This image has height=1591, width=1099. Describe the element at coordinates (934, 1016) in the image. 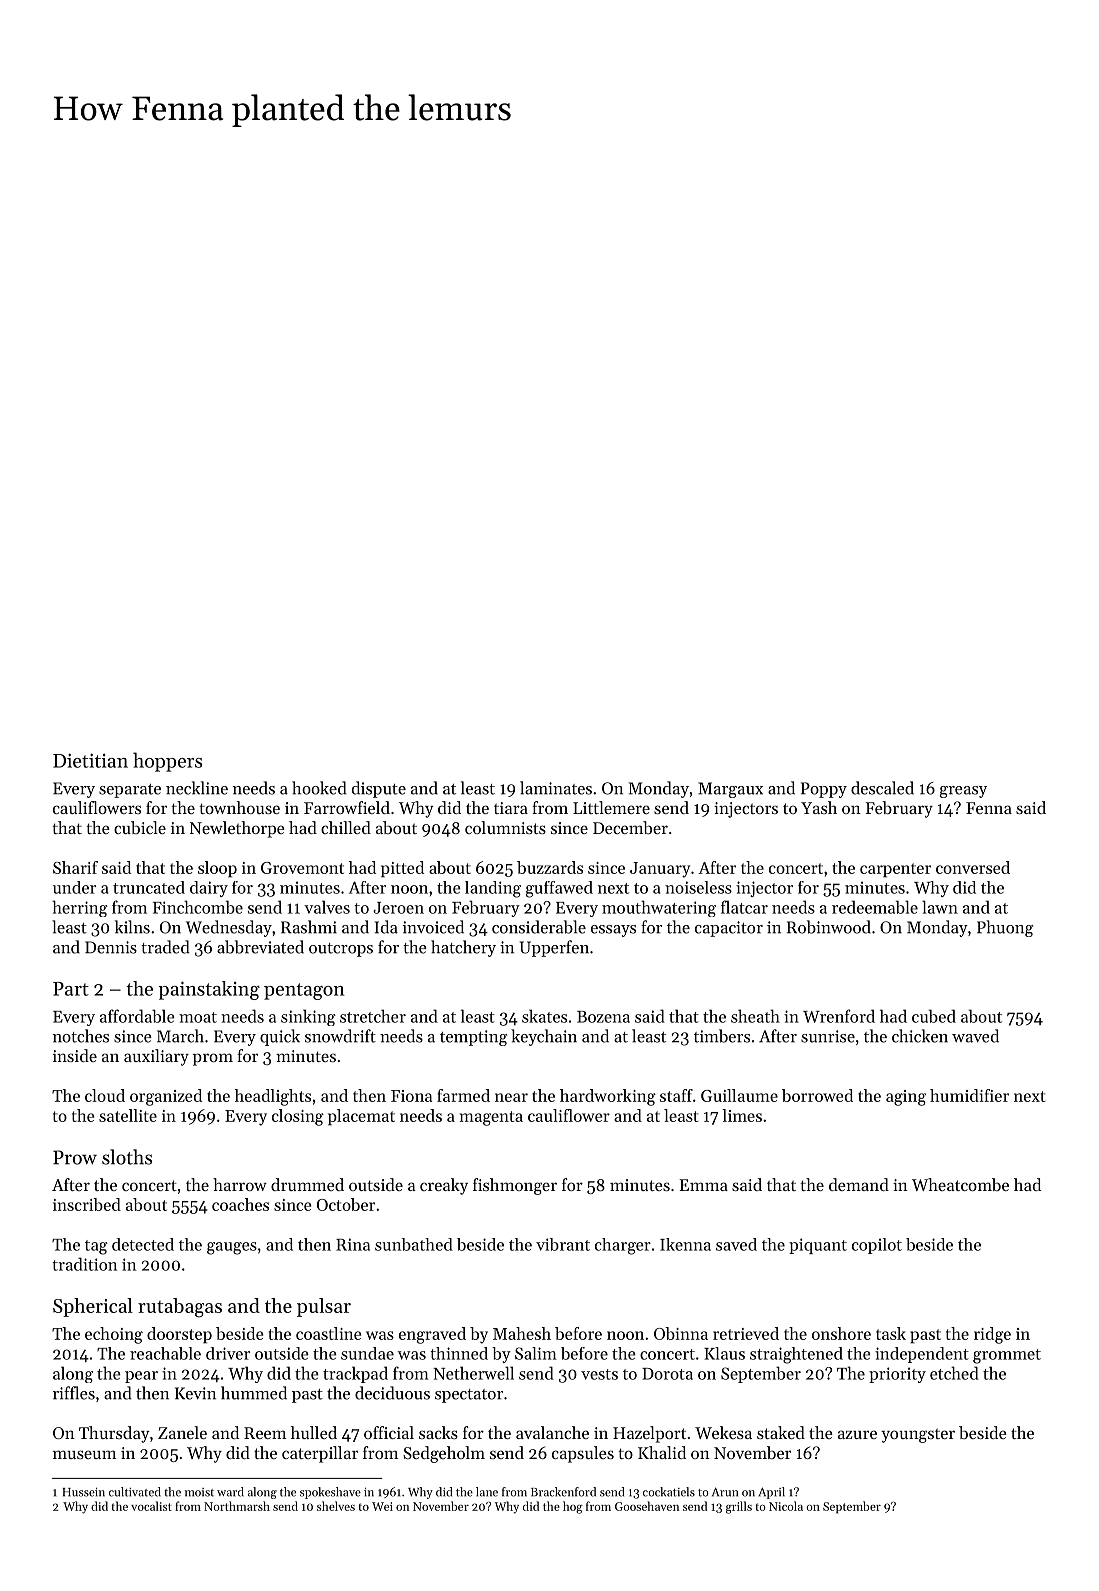

I see `cubed` at that location.
